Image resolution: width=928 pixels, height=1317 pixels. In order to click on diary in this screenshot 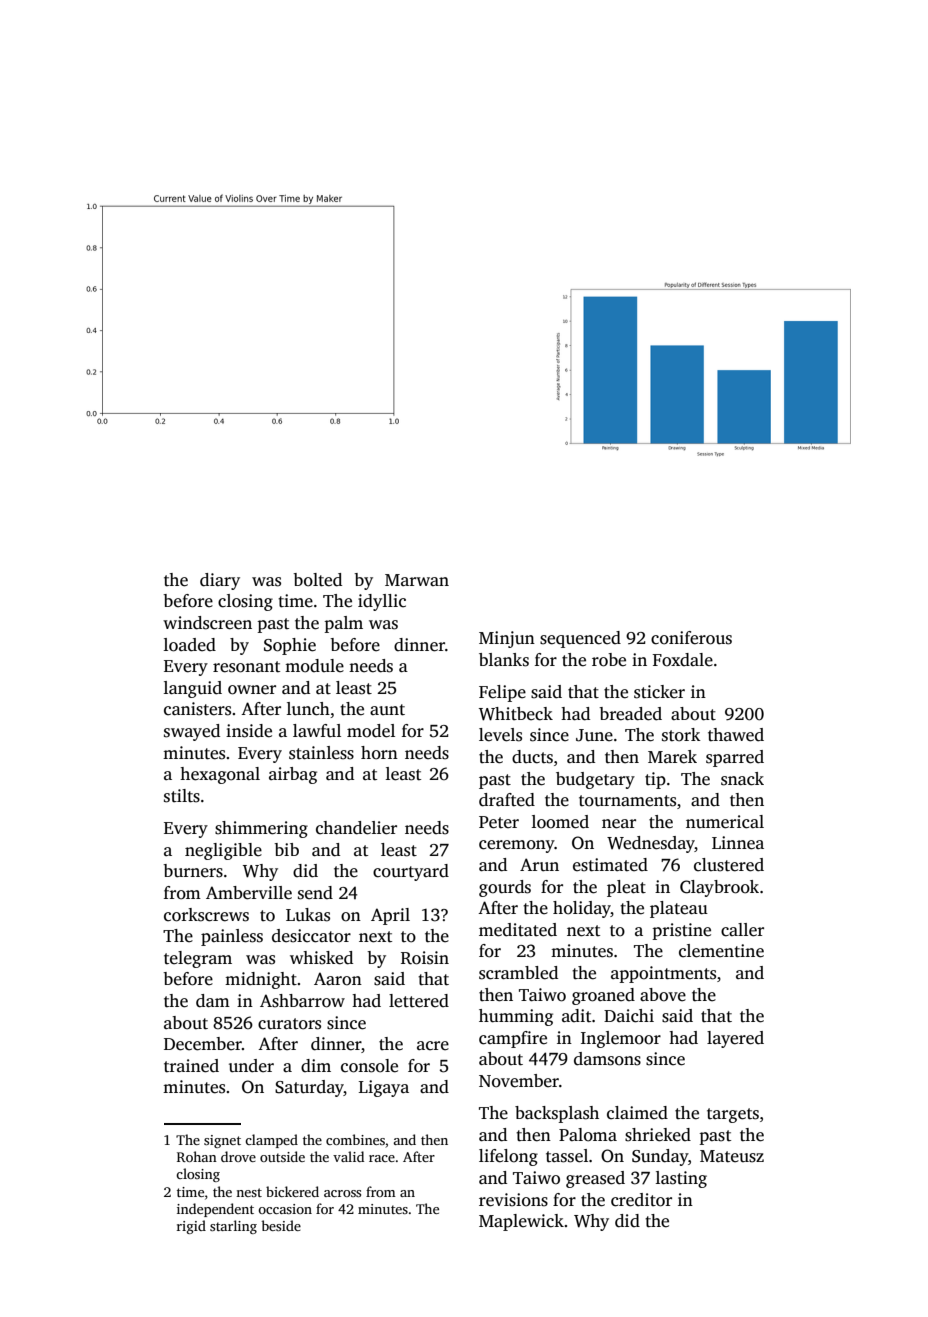, I will do `click(220, 581)`.
